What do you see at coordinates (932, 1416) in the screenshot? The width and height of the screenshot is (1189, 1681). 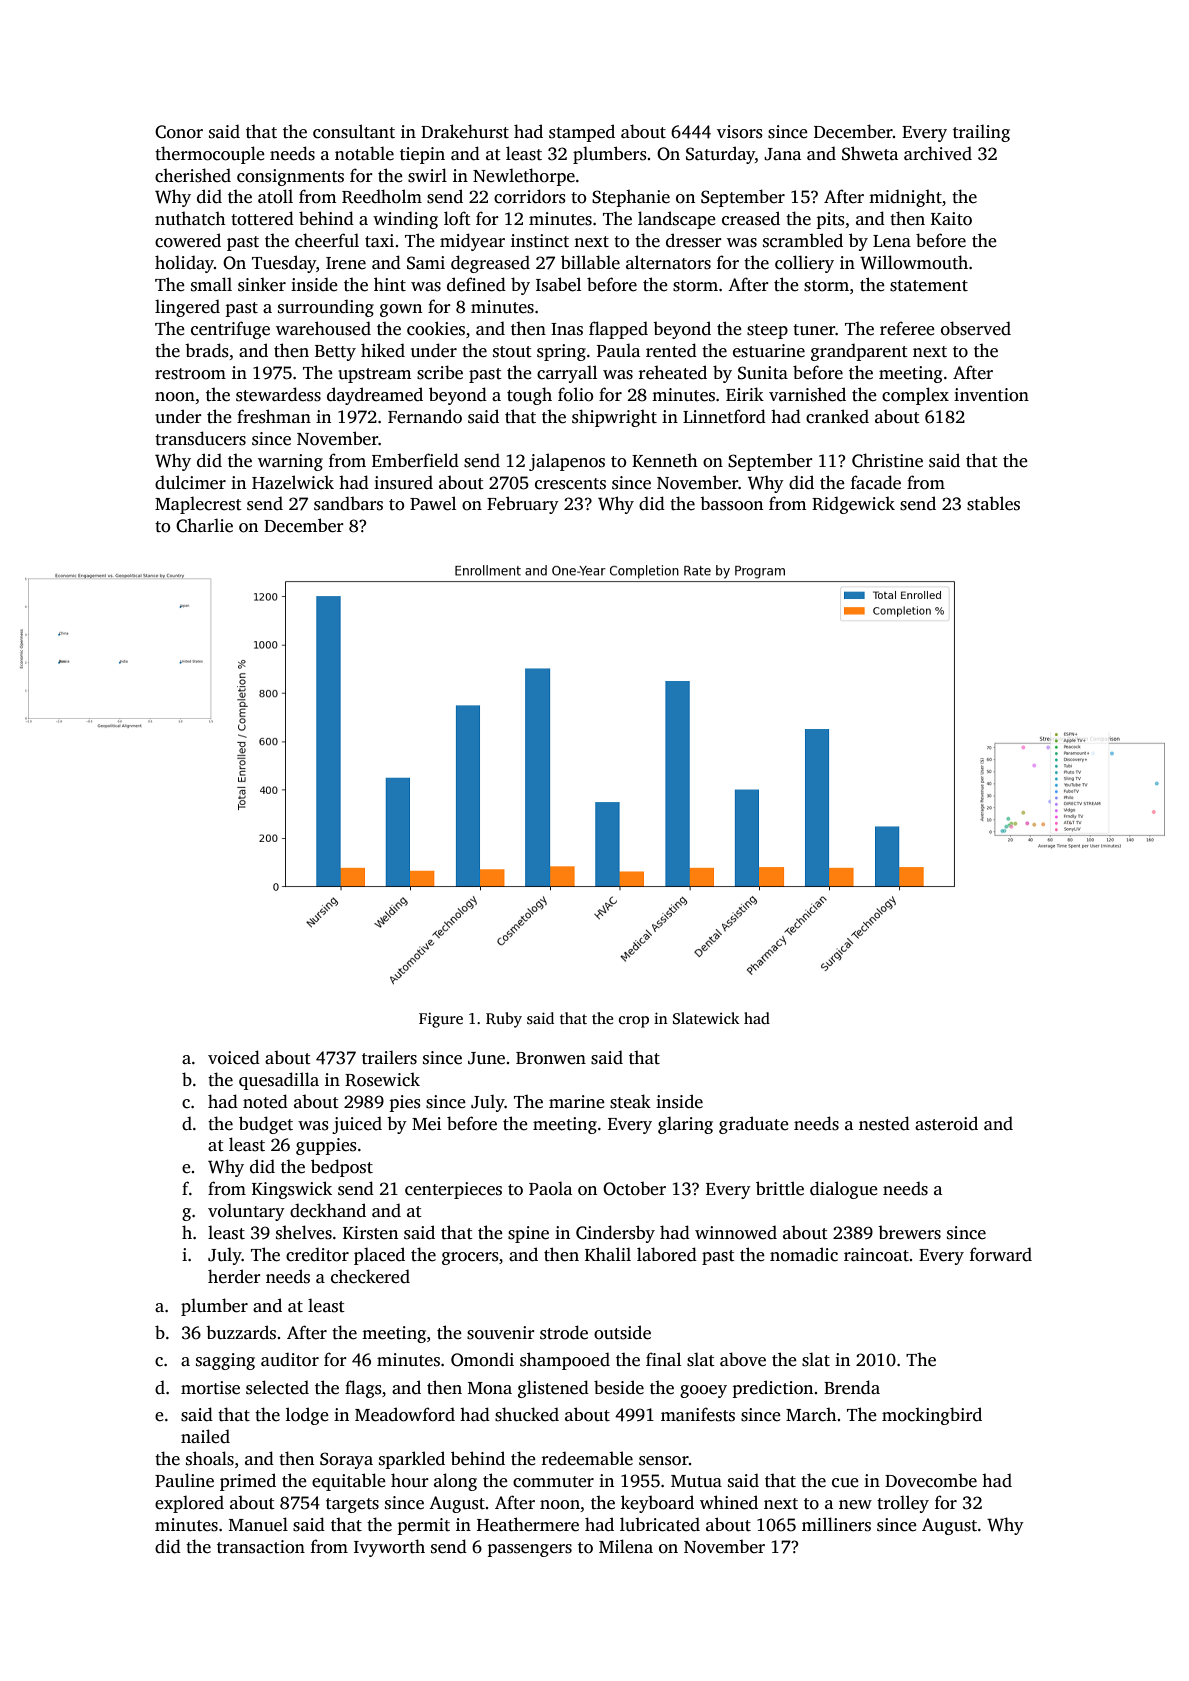 I see `mockingbird` at bounding box center [932, 1416].
